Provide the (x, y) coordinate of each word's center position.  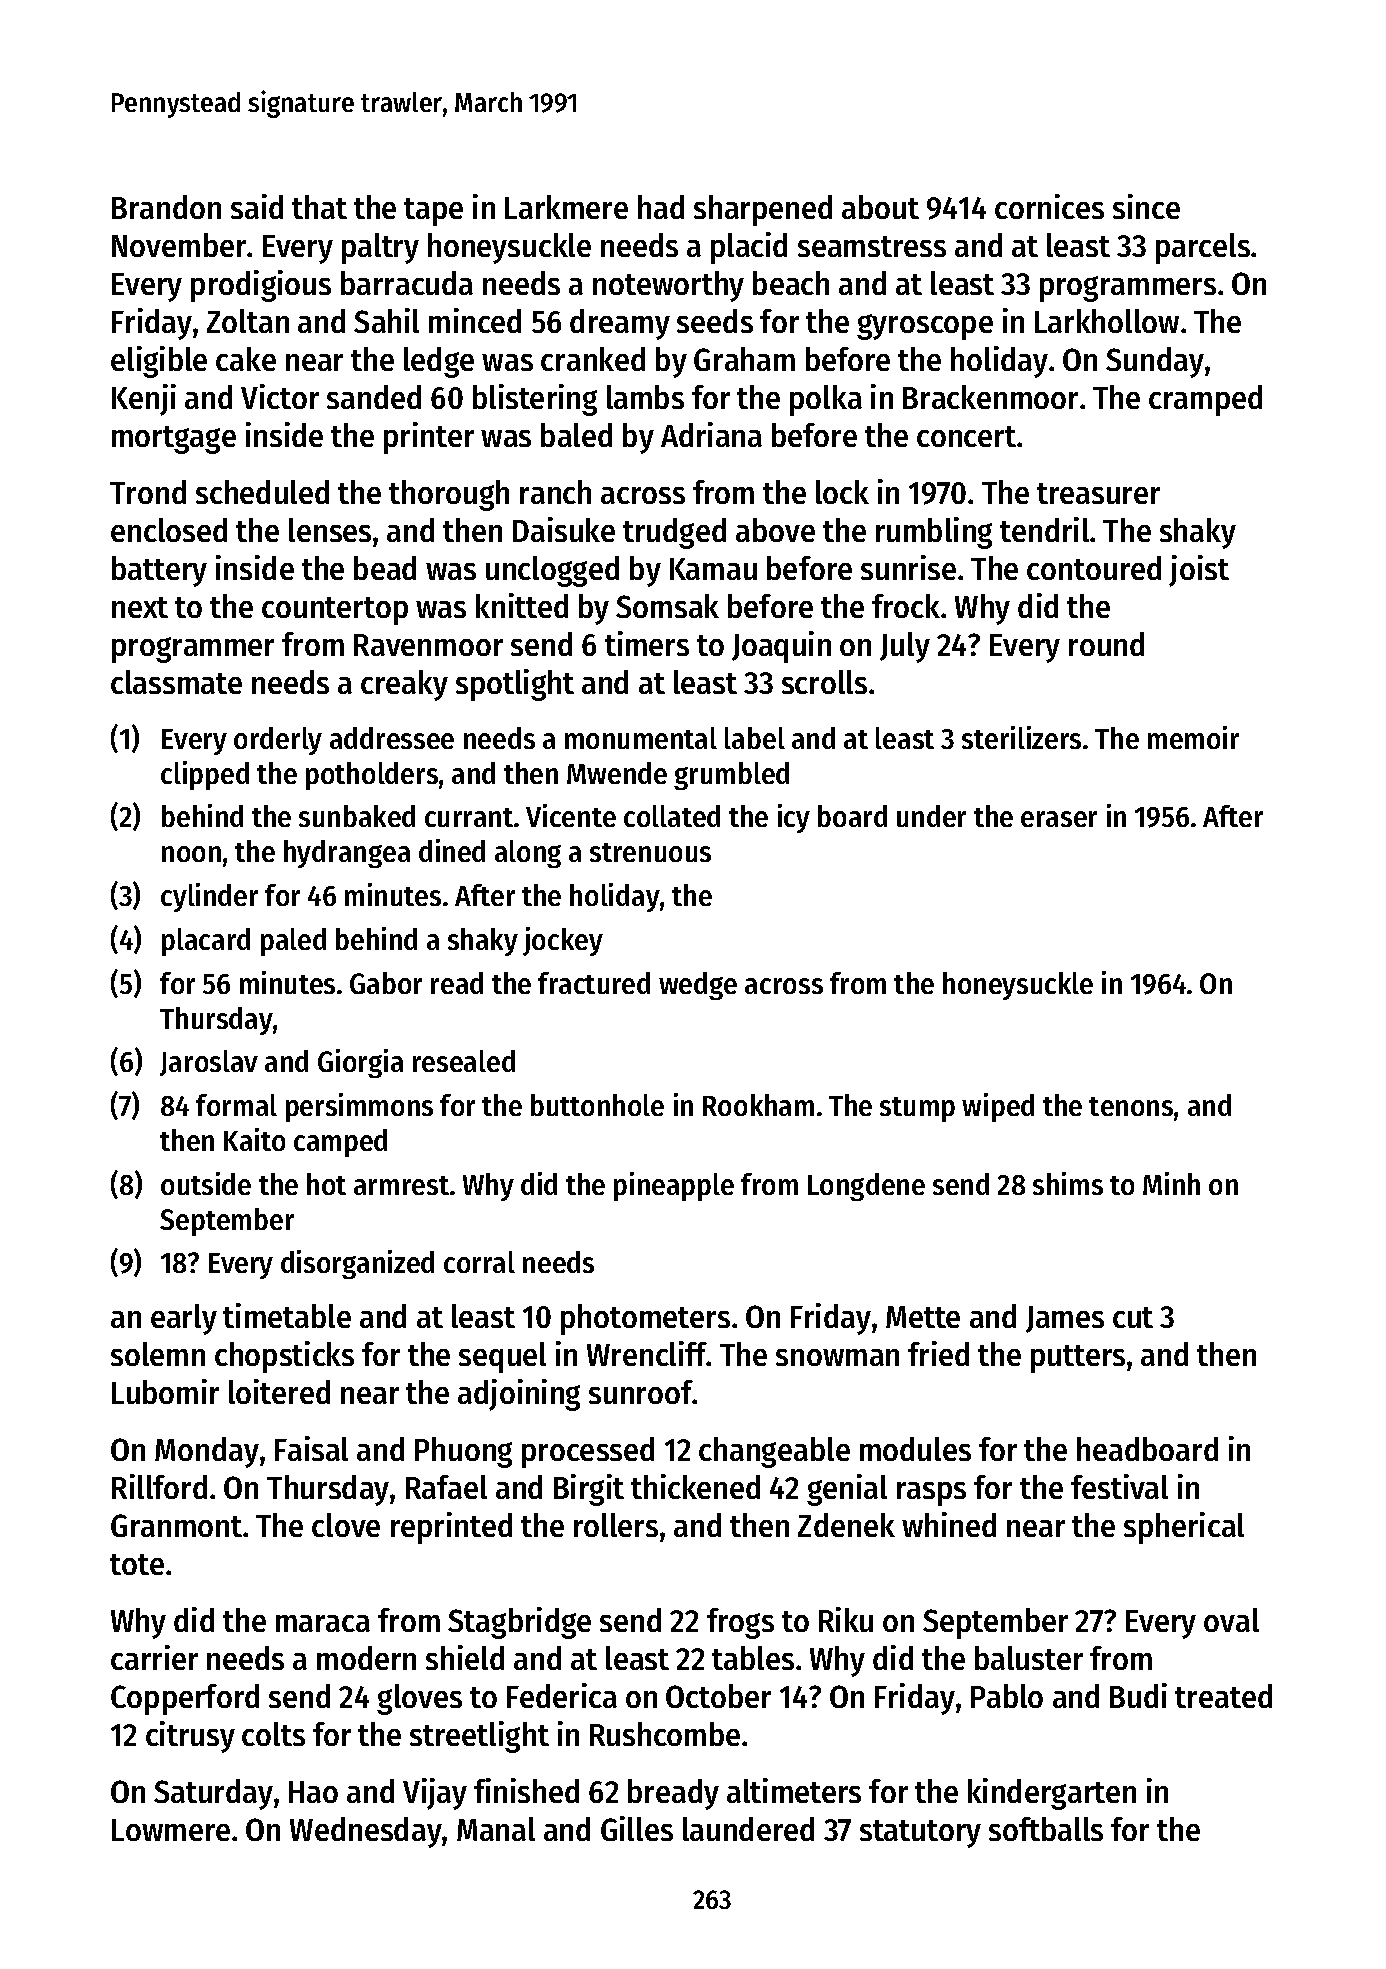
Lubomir (165, 1391)
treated (1223, 1696)
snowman (837, 1357)
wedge (698, 986)
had (661, 207)
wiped (998, 1107)
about (880, 207)
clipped (205, 775)
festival (1119, 1486)
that (319, 207)
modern (366, 1658)
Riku (846, 1619)
